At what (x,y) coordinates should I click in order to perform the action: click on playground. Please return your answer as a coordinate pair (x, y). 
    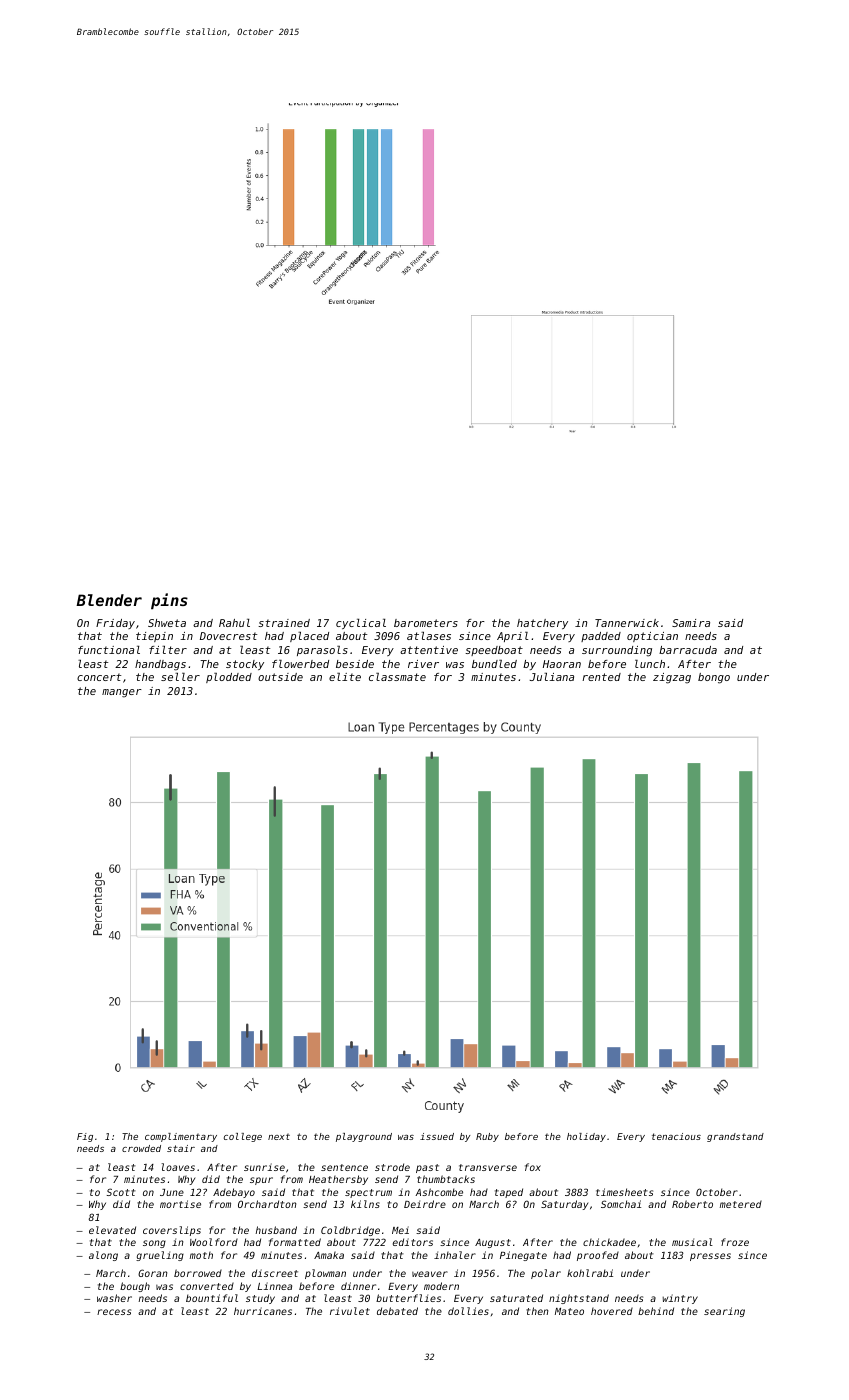
    Looking at the image, I should click on (364, 1137).
